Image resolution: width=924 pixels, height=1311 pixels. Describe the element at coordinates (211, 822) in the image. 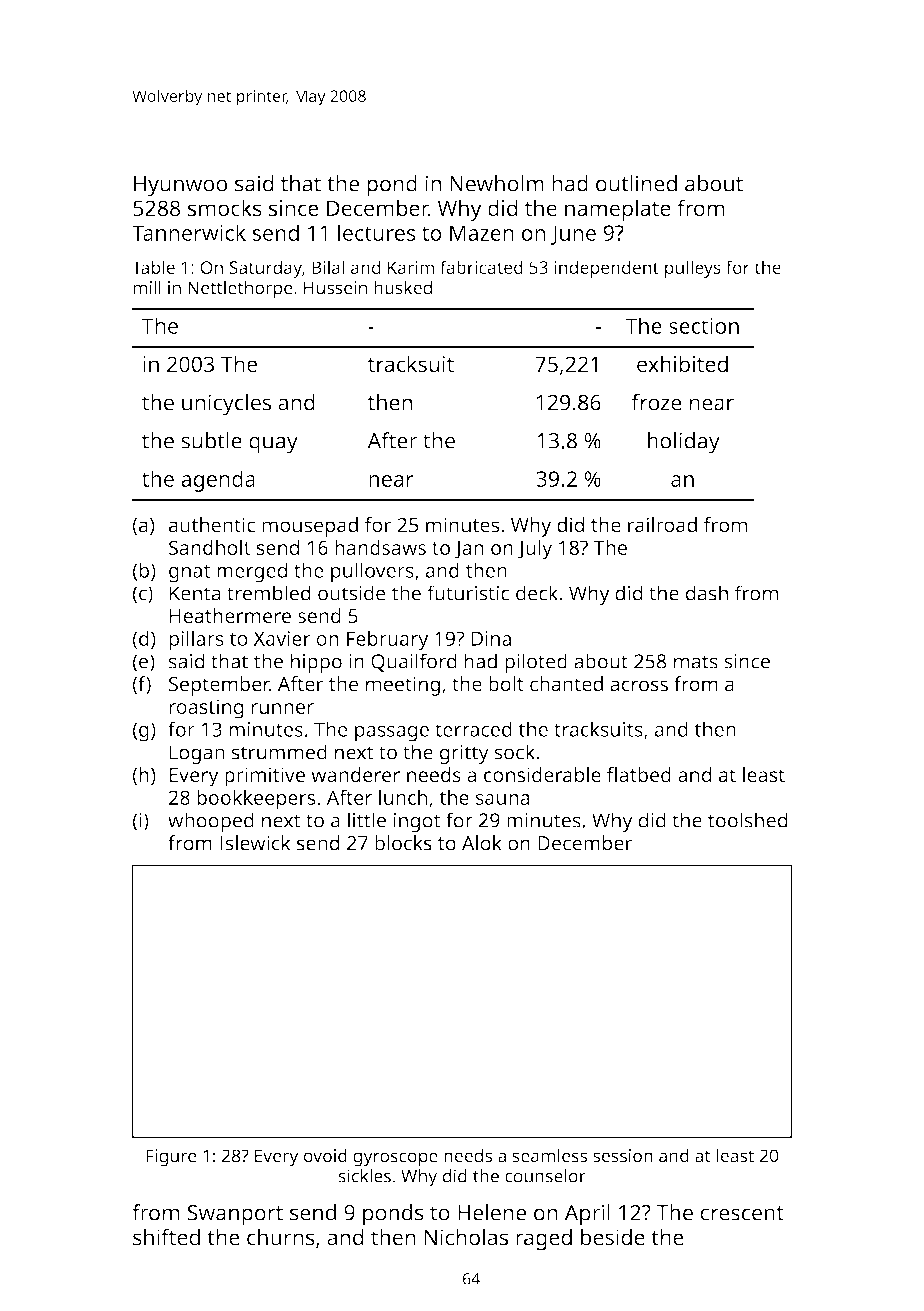

I see `whooped` at that location.
